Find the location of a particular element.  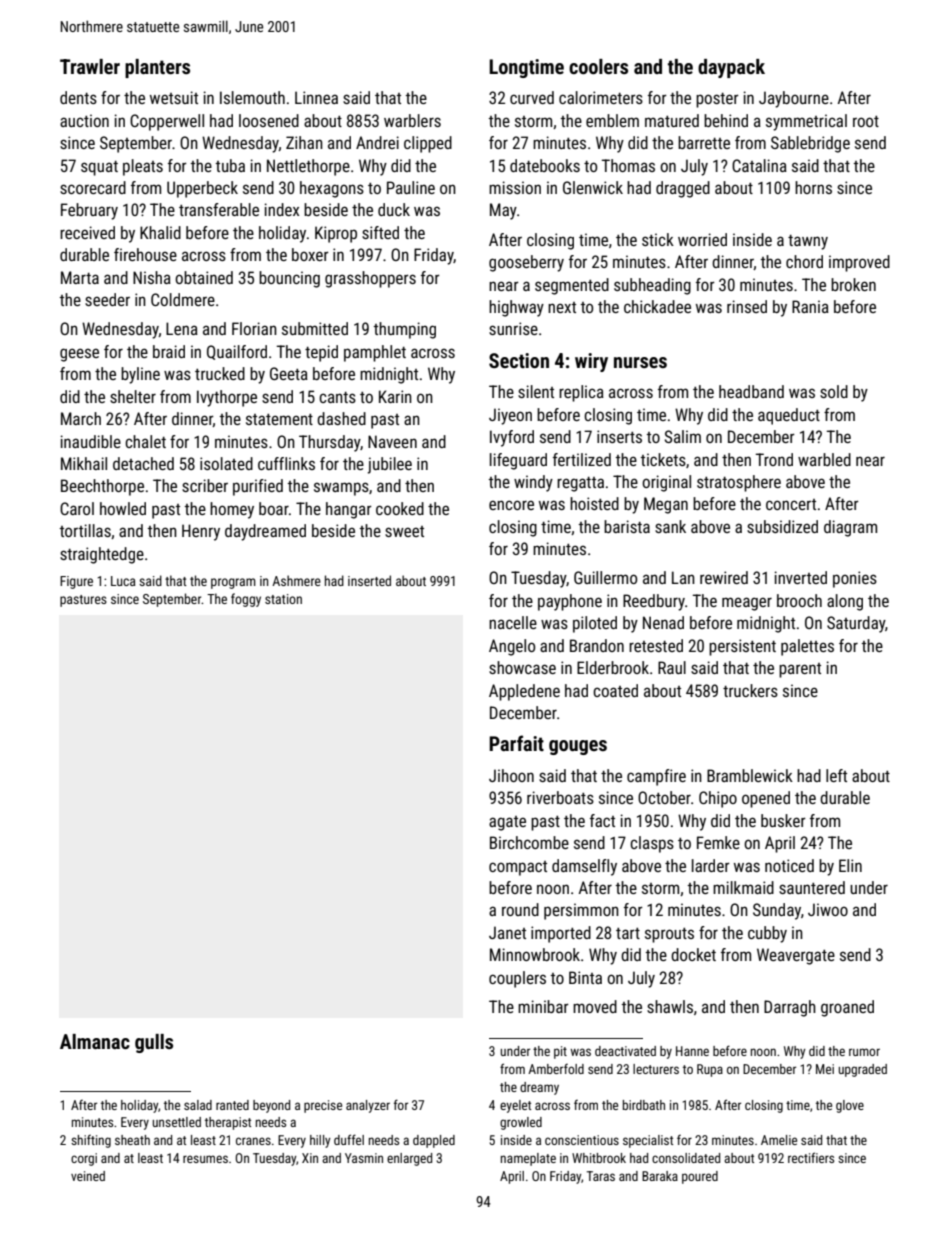

dappled is located at coordinates (434, 1141).
